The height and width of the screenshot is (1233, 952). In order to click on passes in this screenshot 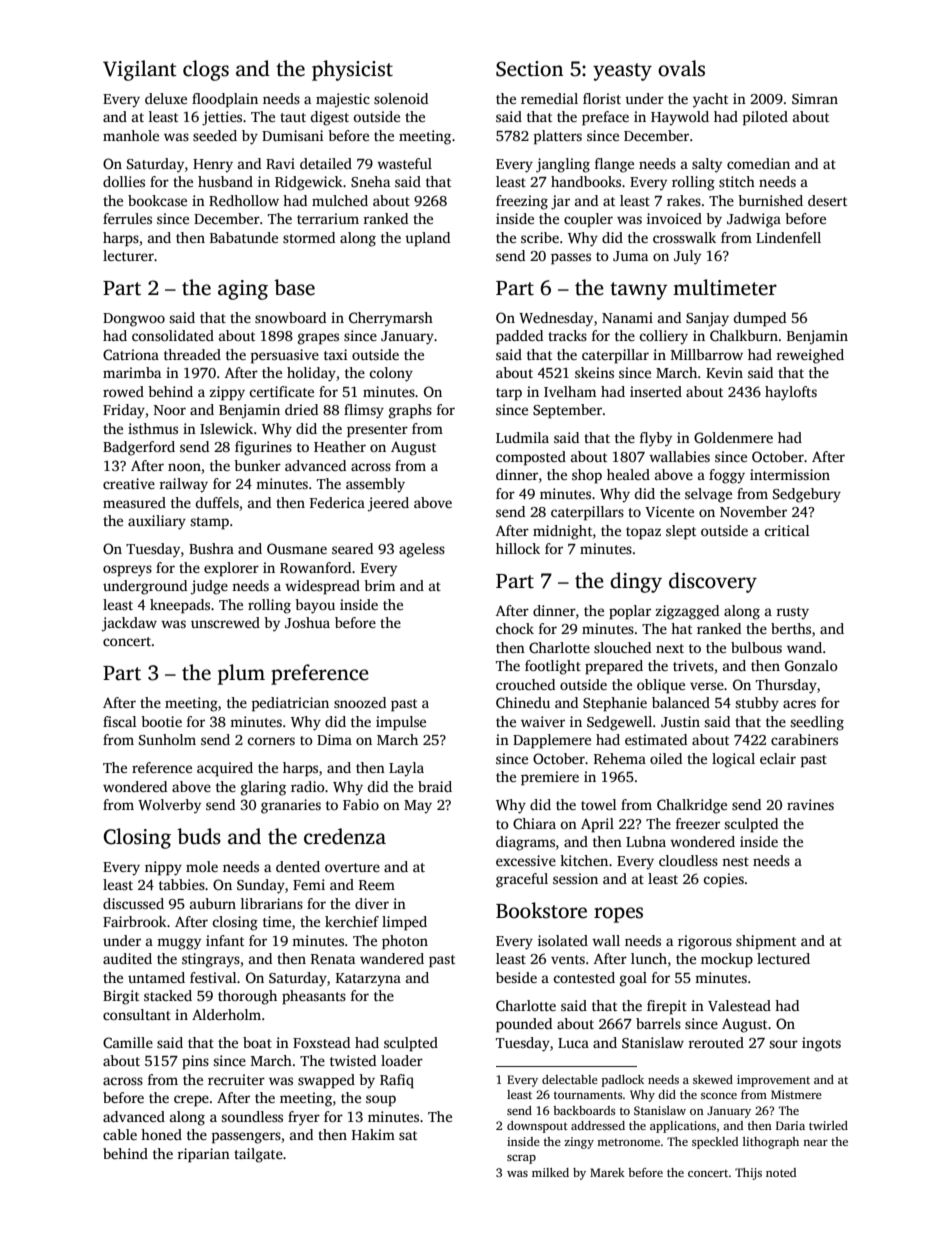, I will do `click(571, 259)`.
